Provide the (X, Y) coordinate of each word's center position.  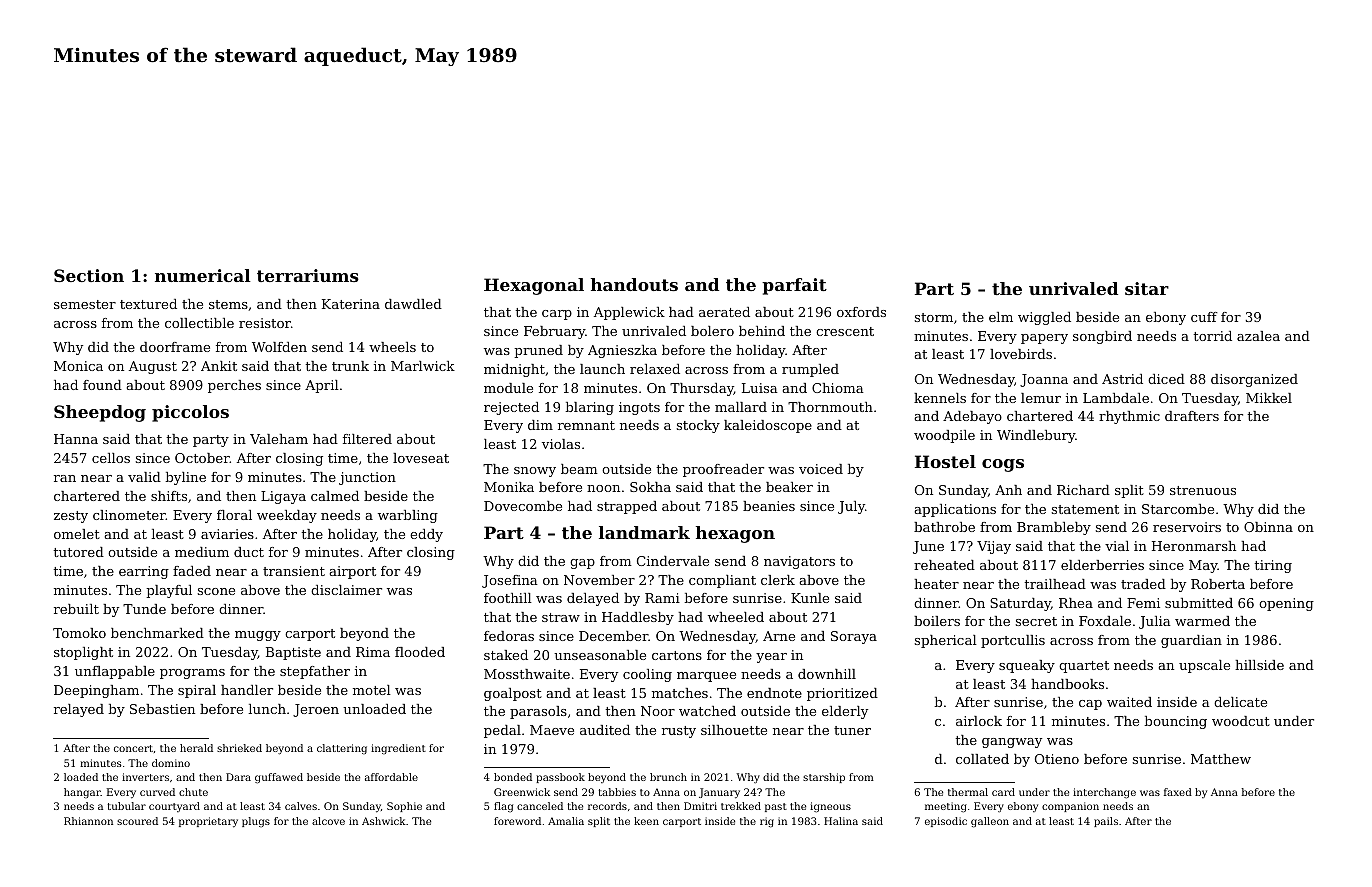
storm (934, 317)
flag (503, 807)
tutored (78, 552)
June (928, 547)
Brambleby (1054, 528)
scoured (137, 821)
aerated (724, 312)
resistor (265, 323)
